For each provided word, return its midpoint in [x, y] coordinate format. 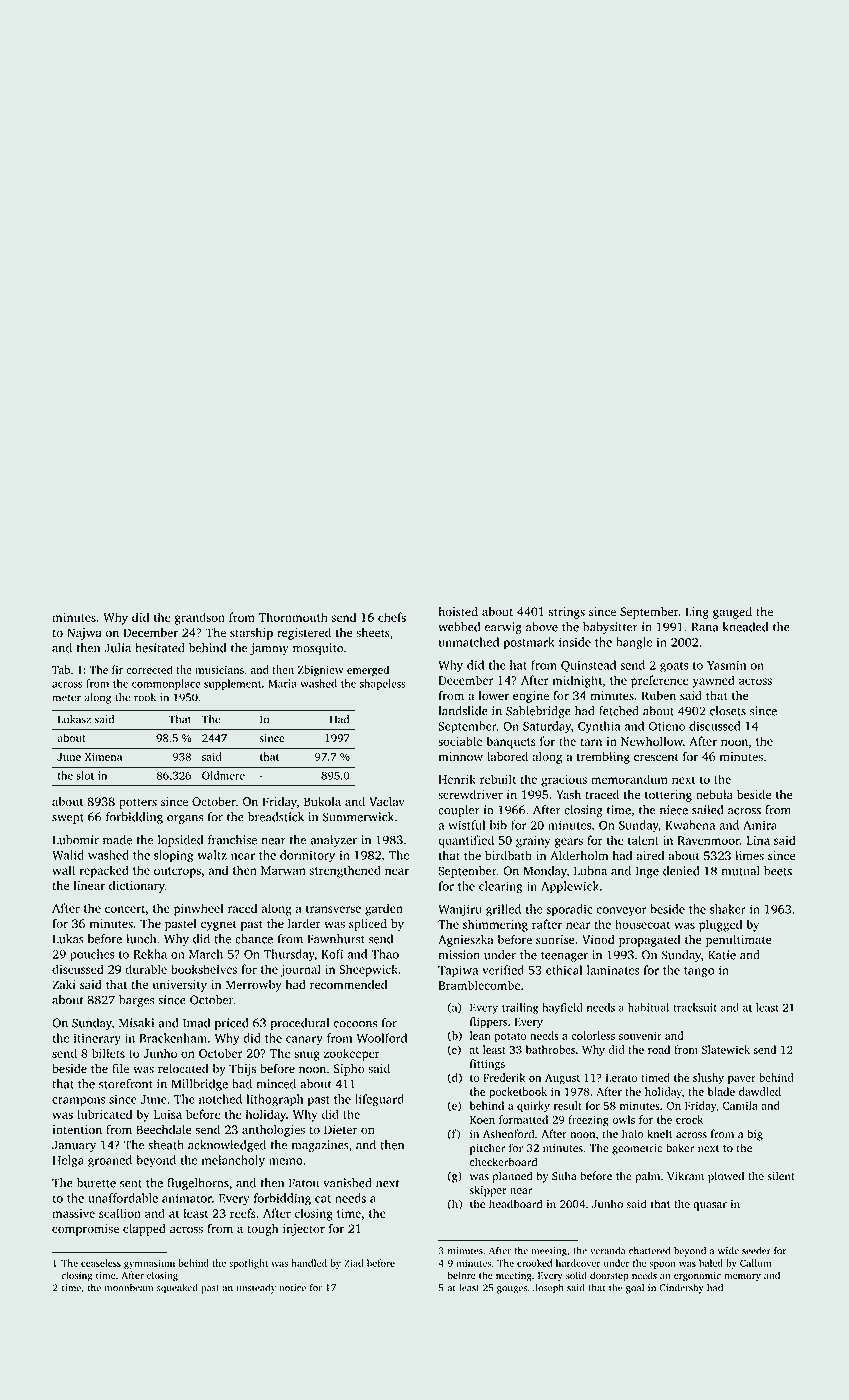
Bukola [322, 802]
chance [254, 939]
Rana [704, 627]
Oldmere [223, 775]
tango [699, 972]
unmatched [469, 642]
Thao [385, 954]
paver [742, 1080]
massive [73, 1213]
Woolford [382, 1038]
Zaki [64, 985]
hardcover [578, 1263]
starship [251, 634]
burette [96, 1183]
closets [728, 711]
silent [781, 1176]
